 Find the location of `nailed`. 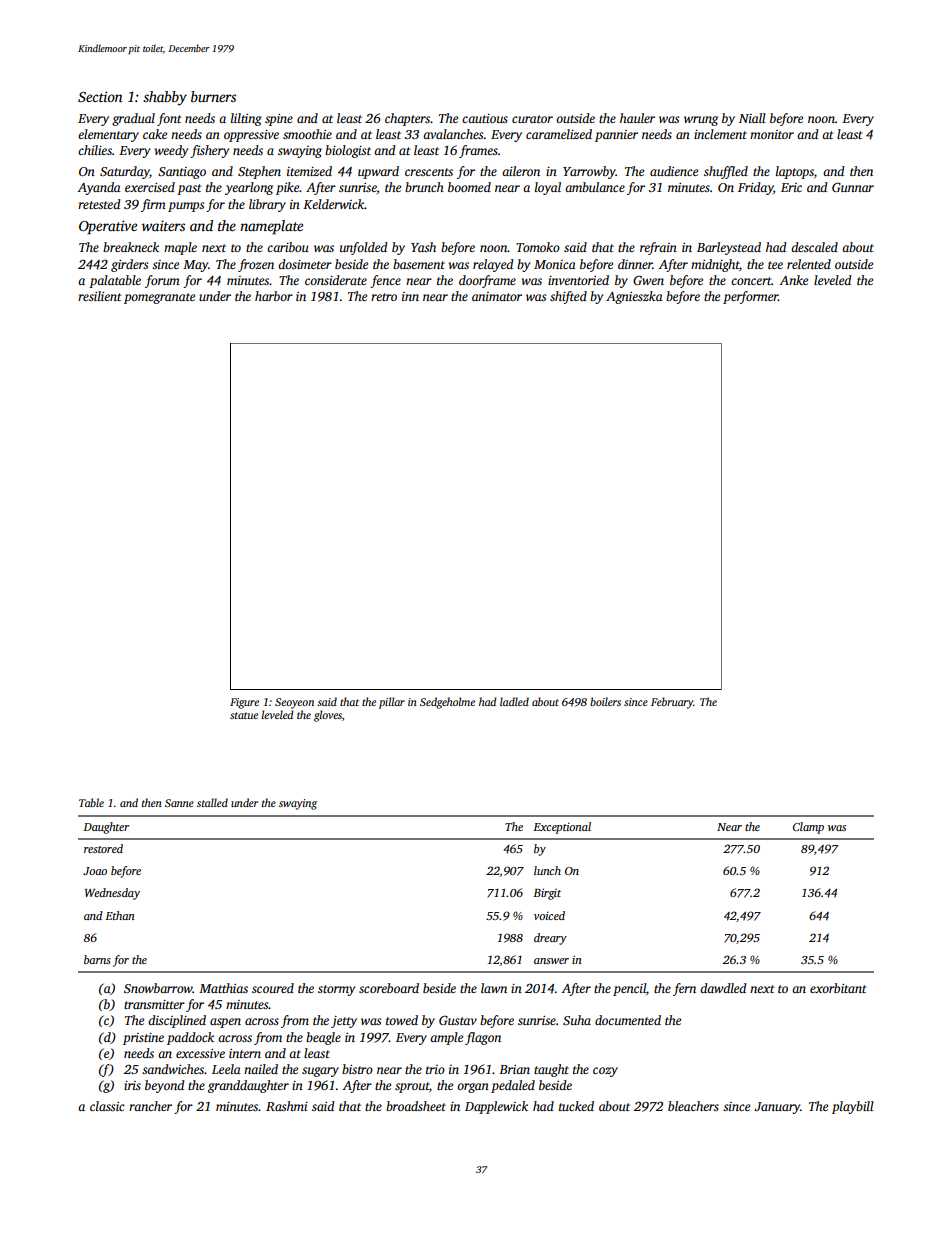

nailed is located at coordinates (261, 1069).
